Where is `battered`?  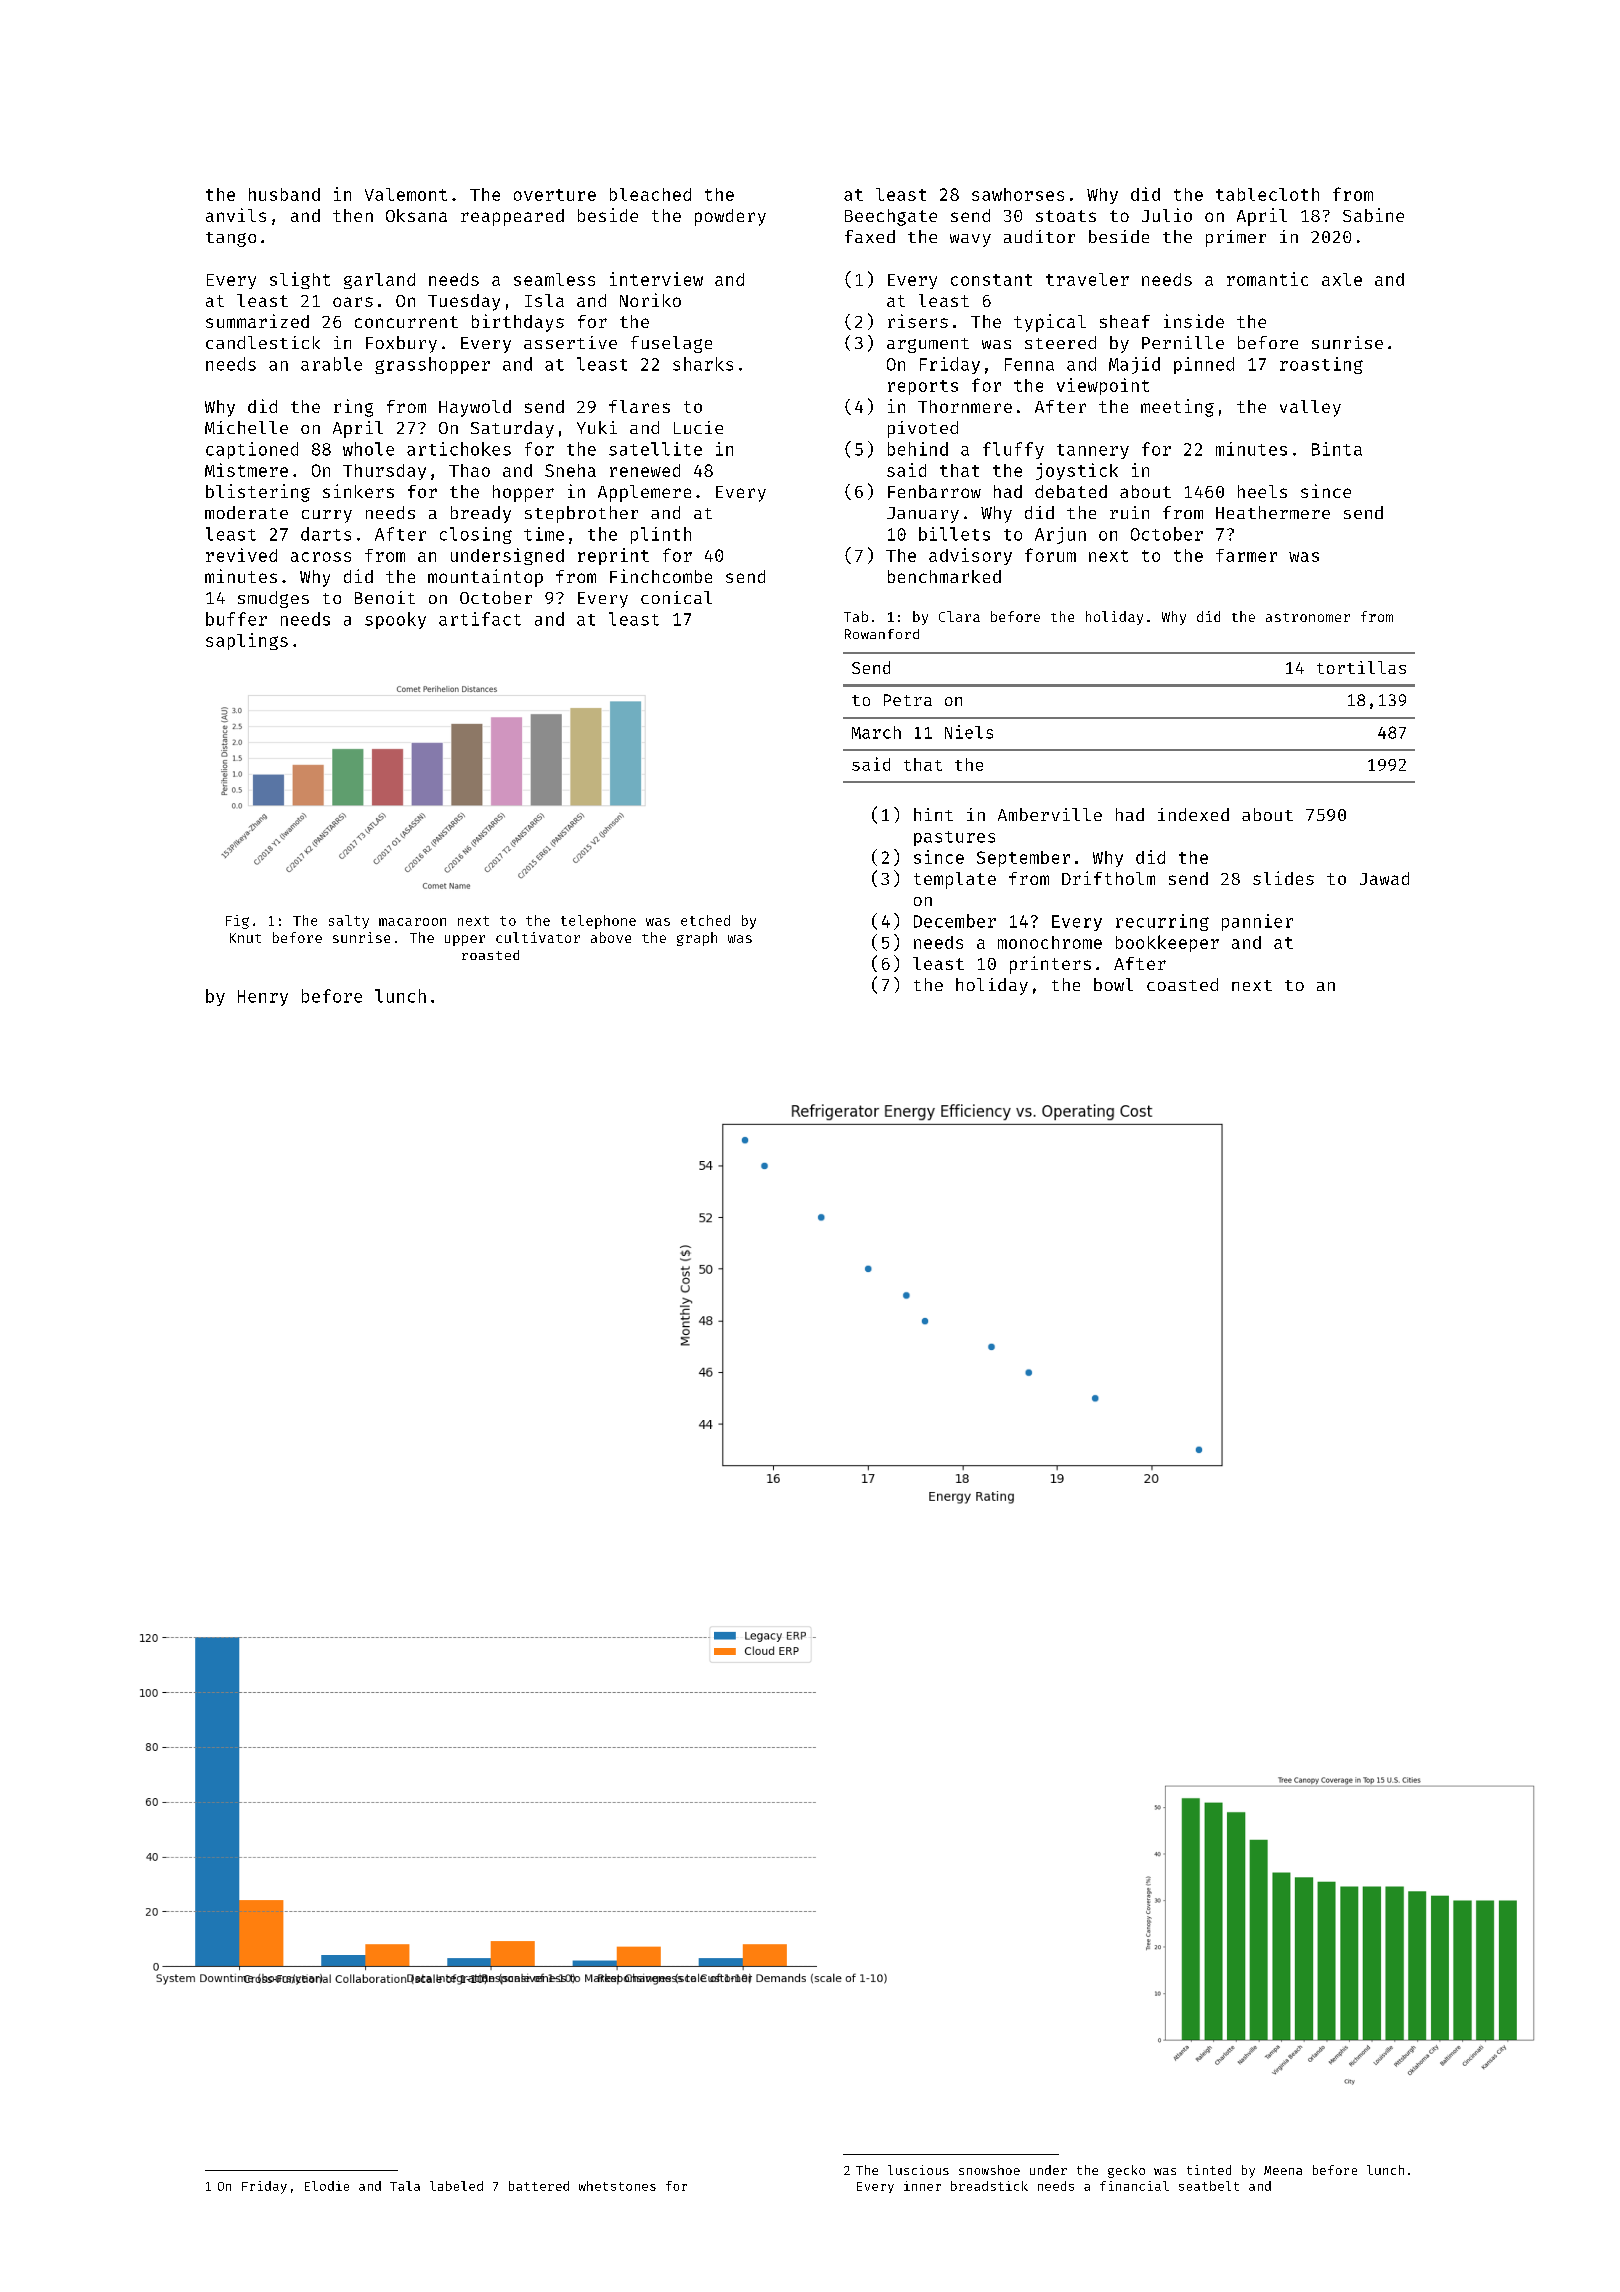
battered is located at coordinates (539, 2186).
